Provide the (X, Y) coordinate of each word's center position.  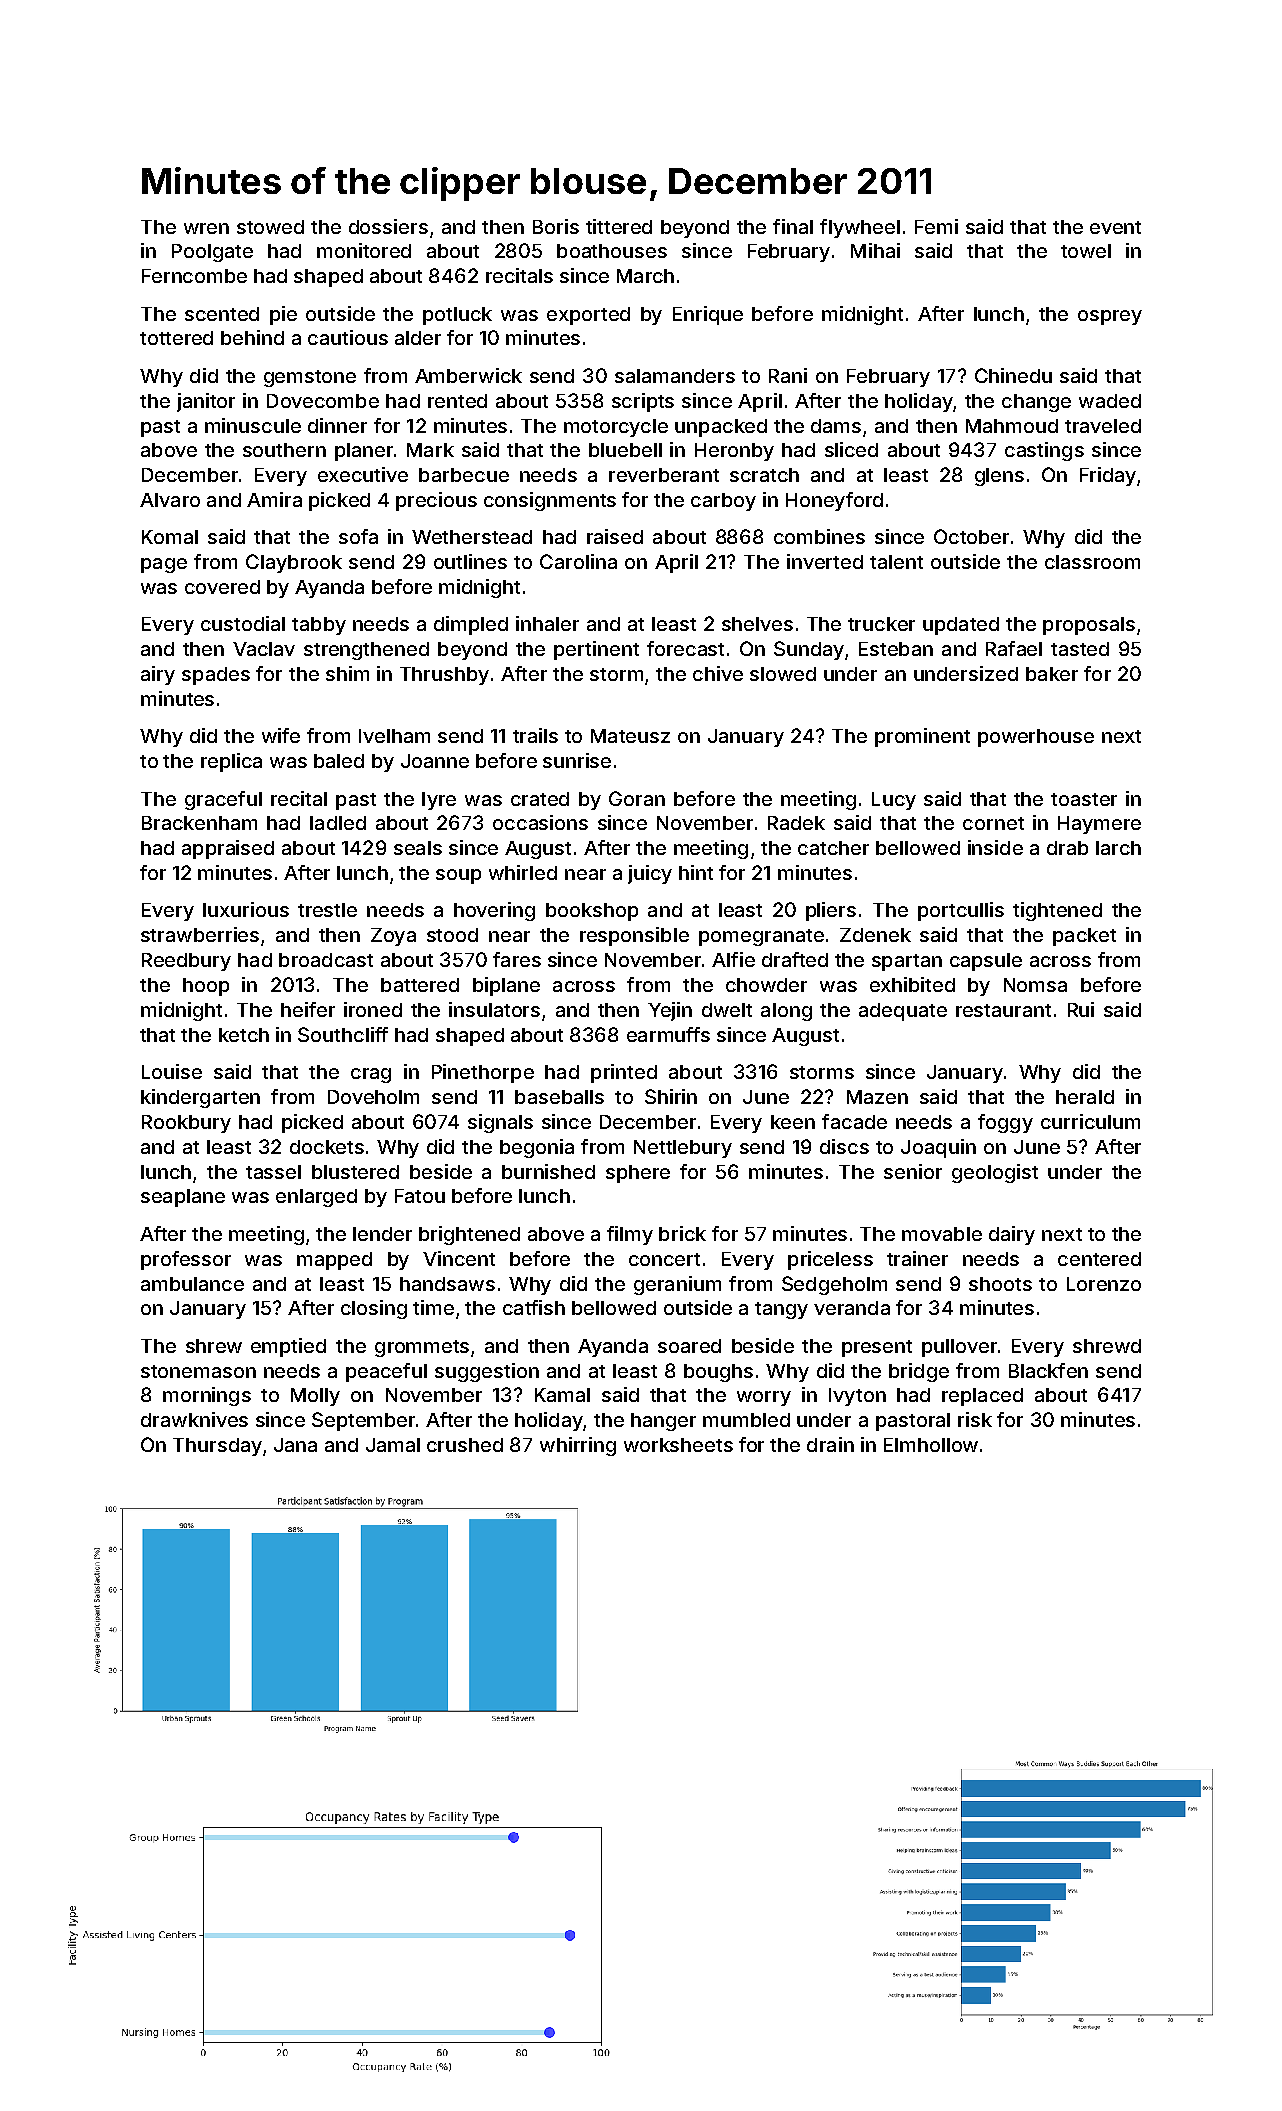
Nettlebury (683, 1149)
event (1115, 227)
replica (231, 762)
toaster (1084, 799)
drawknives (194, 1419)
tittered (619, 226)
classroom (1092, 562)
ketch (244, 1035)
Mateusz (630, 736)
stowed (270, 227)
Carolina (578, 561)
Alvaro (170, 500)
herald (1085, 1097)
